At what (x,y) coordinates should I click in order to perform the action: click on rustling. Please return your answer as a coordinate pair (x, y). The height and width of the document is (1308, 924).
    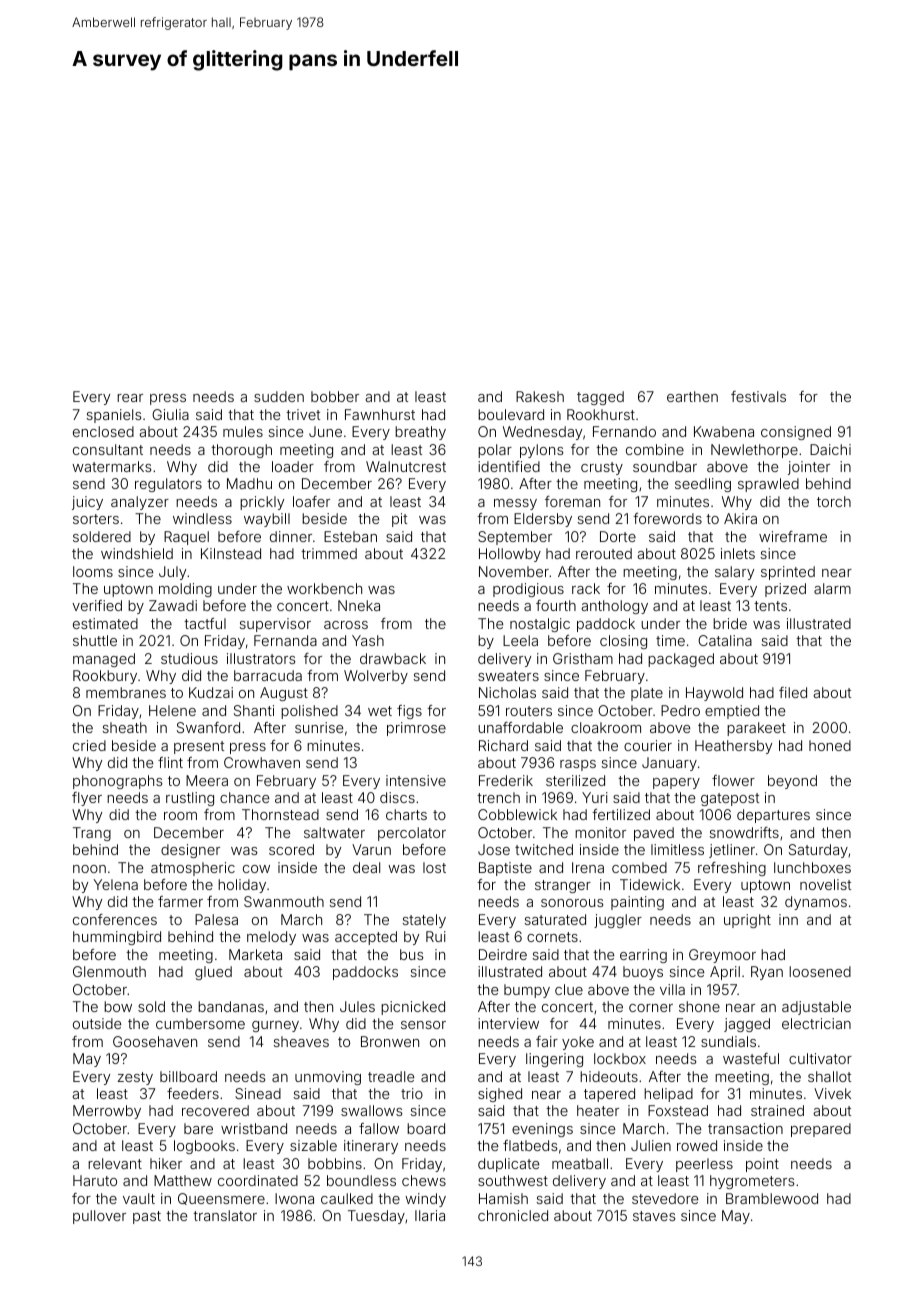
    Looking at the image, I should click on (190, 799).
